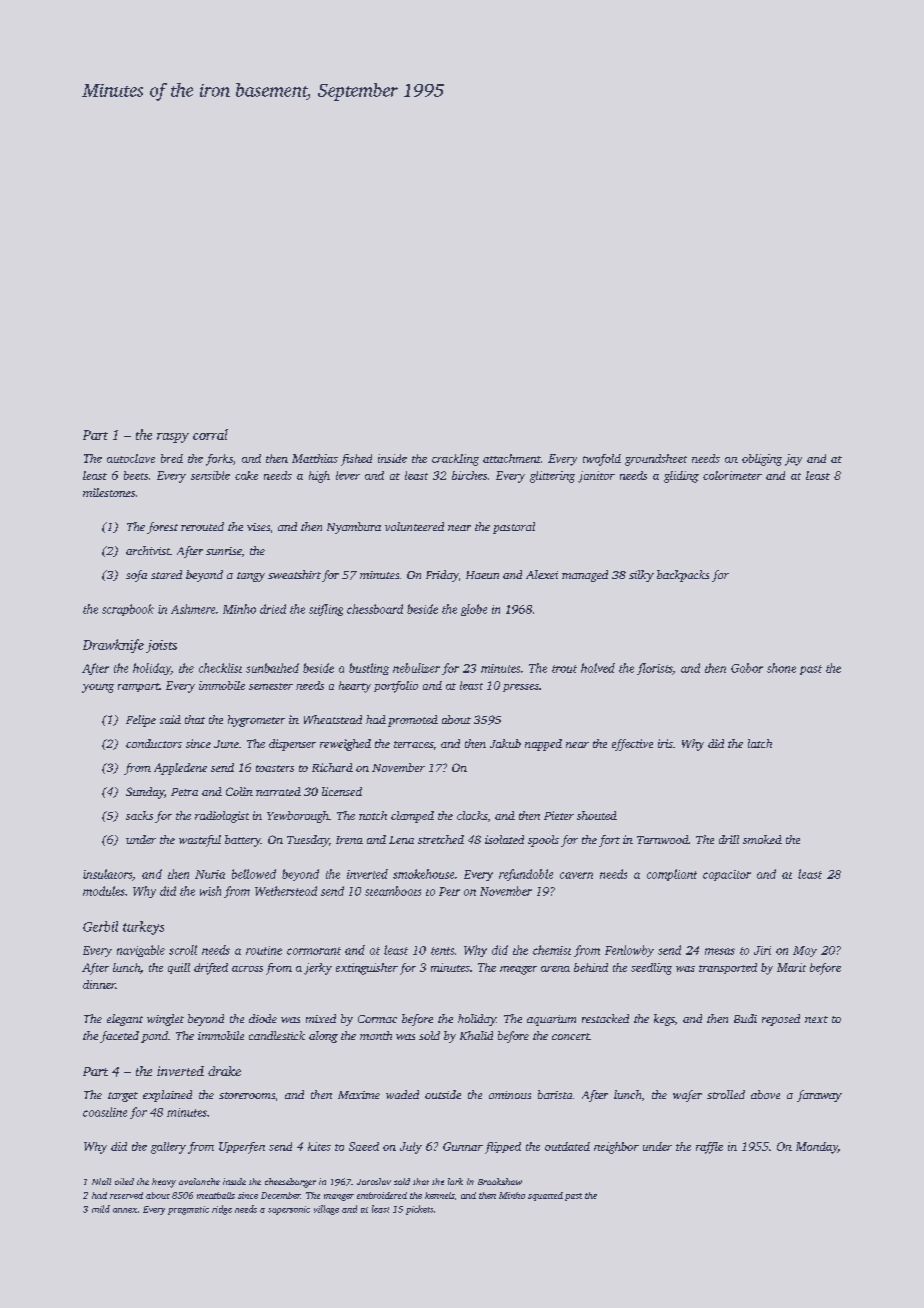 This screenshot has width=924, height=1308. I want to click on Sunday, so click(145, 793).
